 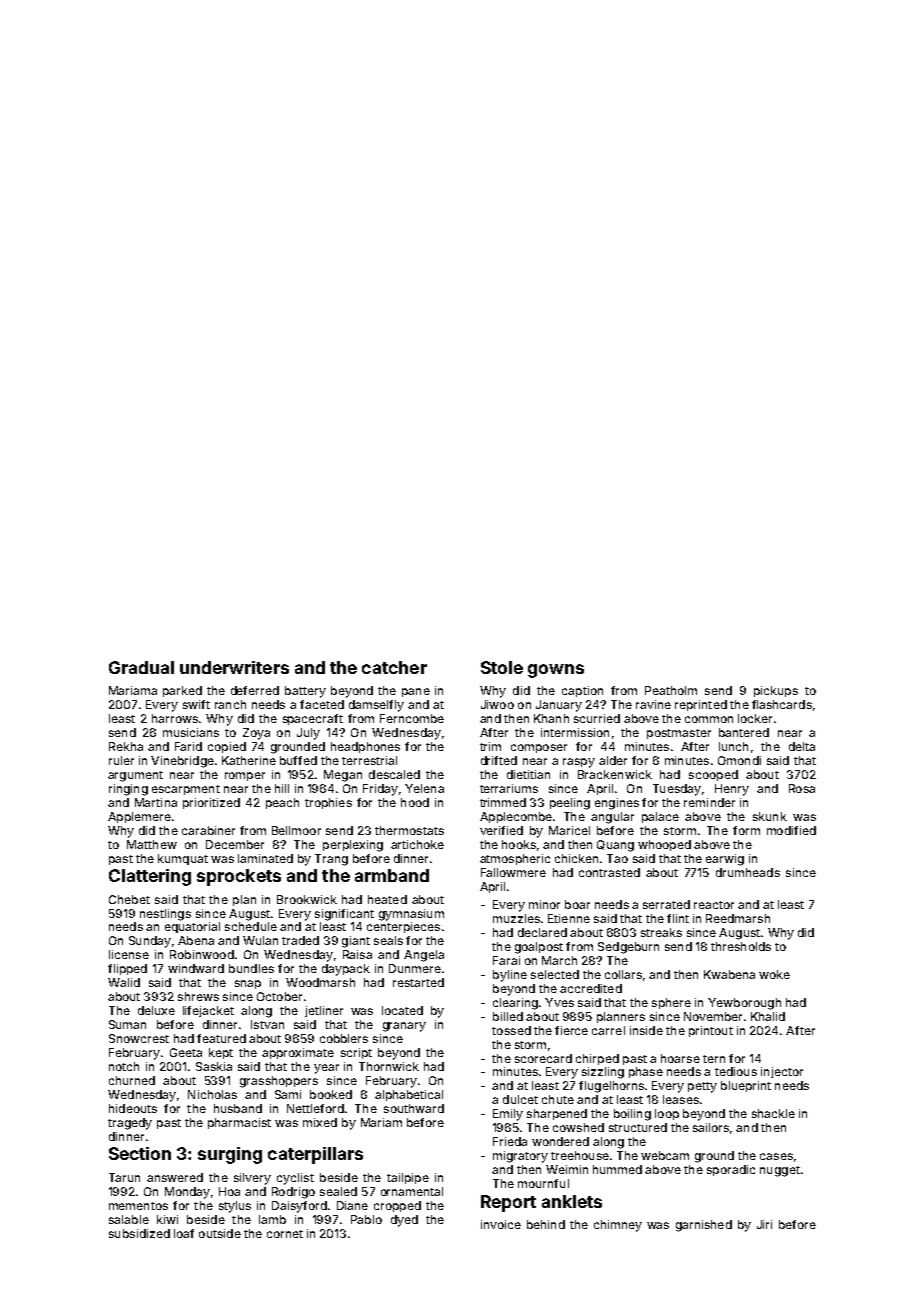 What do you see at coordinates (597, 718) in the screenshot?
I see `scurried` at bounding box center [597, 718].
